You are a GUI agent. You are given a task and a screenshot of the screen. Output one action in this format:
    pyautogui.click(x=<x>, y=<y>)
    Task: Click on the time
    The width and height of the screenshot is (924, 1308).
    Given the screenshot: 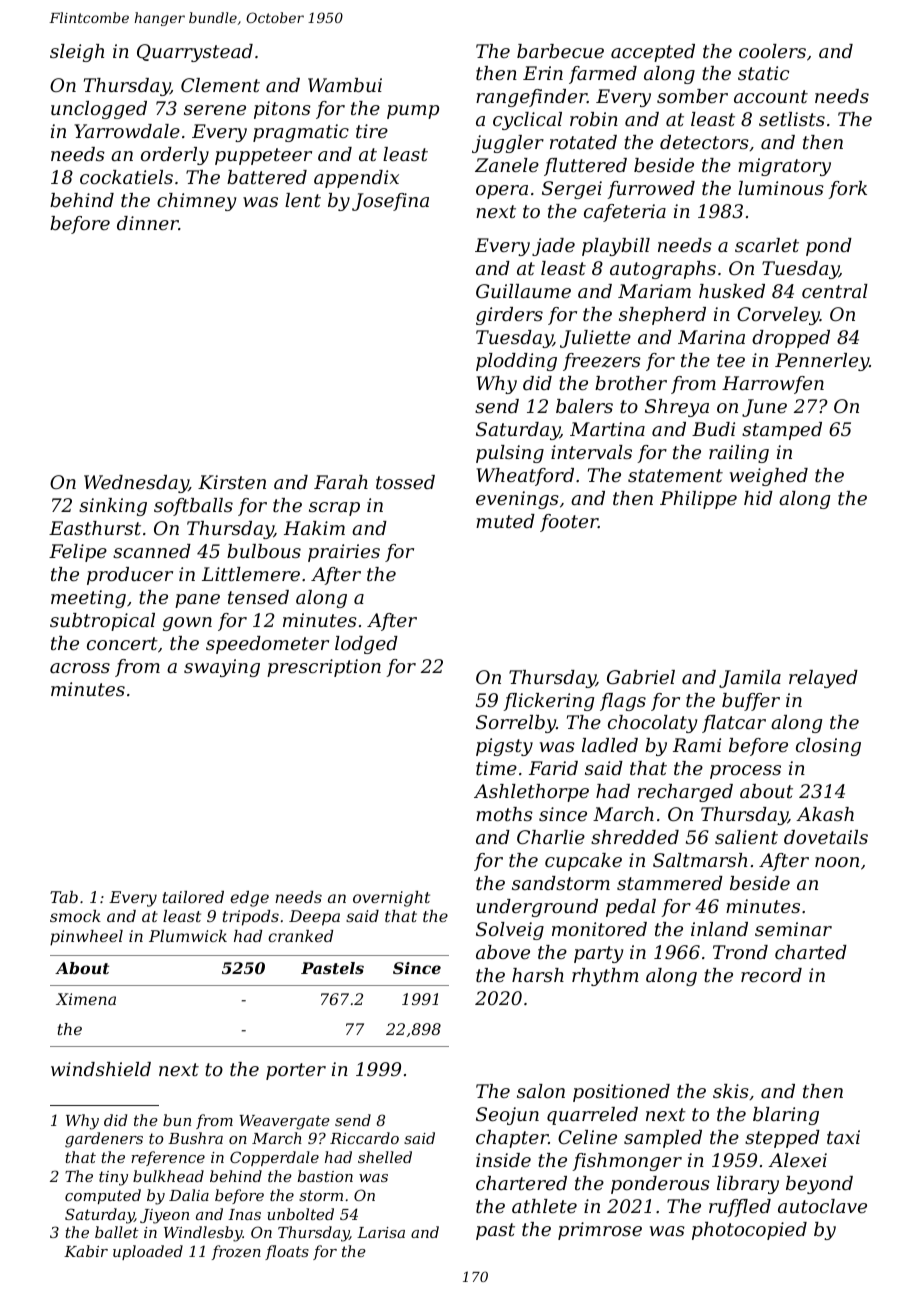 What is the action you would take?
    pyautogui.click(x=496, y=768)
